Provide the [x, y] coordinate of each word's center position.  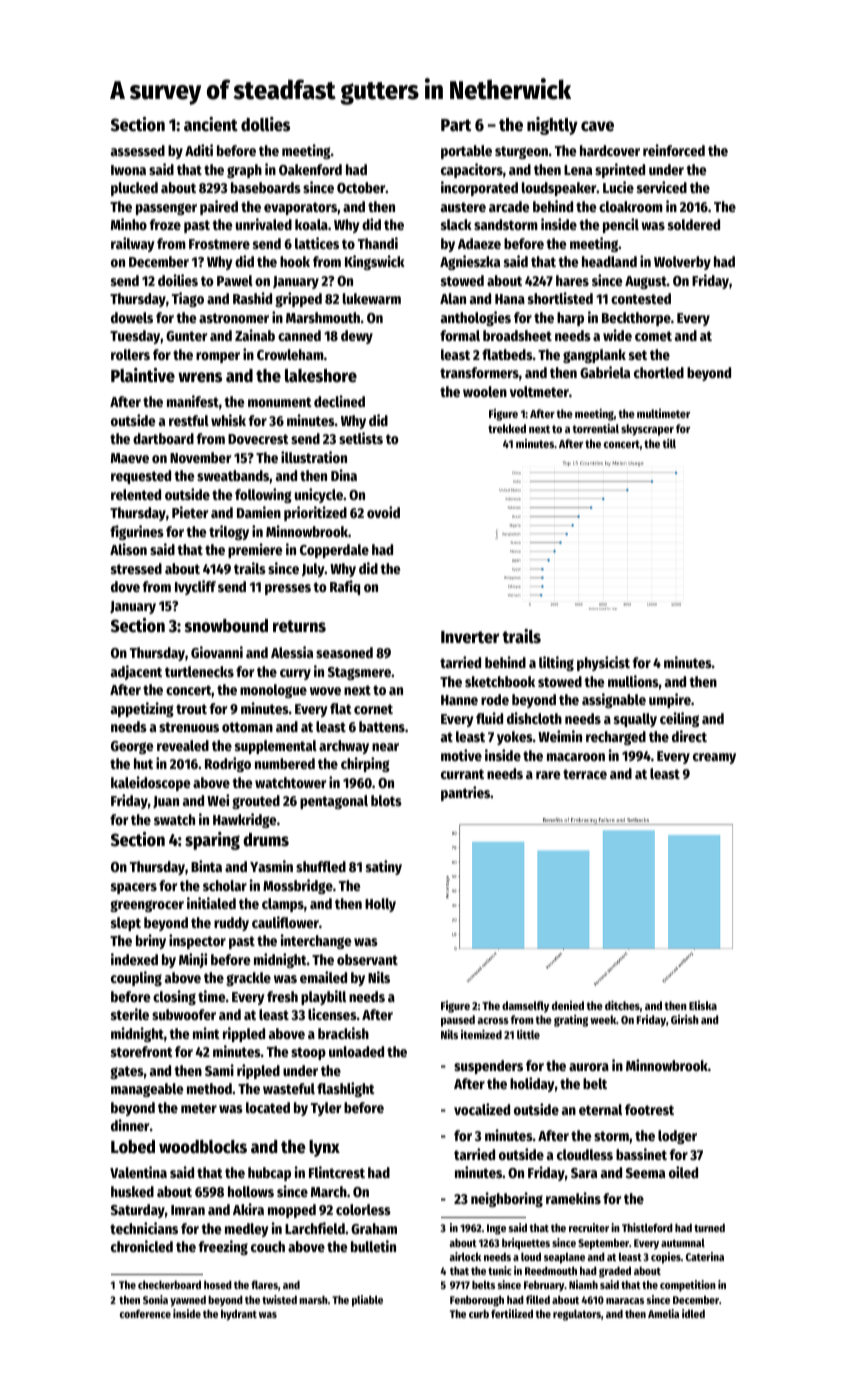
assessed [138, 150]
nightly [552, 126]
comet [653, 336]
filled [538, 1299]
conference [145, 1313]
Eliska [703, 1005]
